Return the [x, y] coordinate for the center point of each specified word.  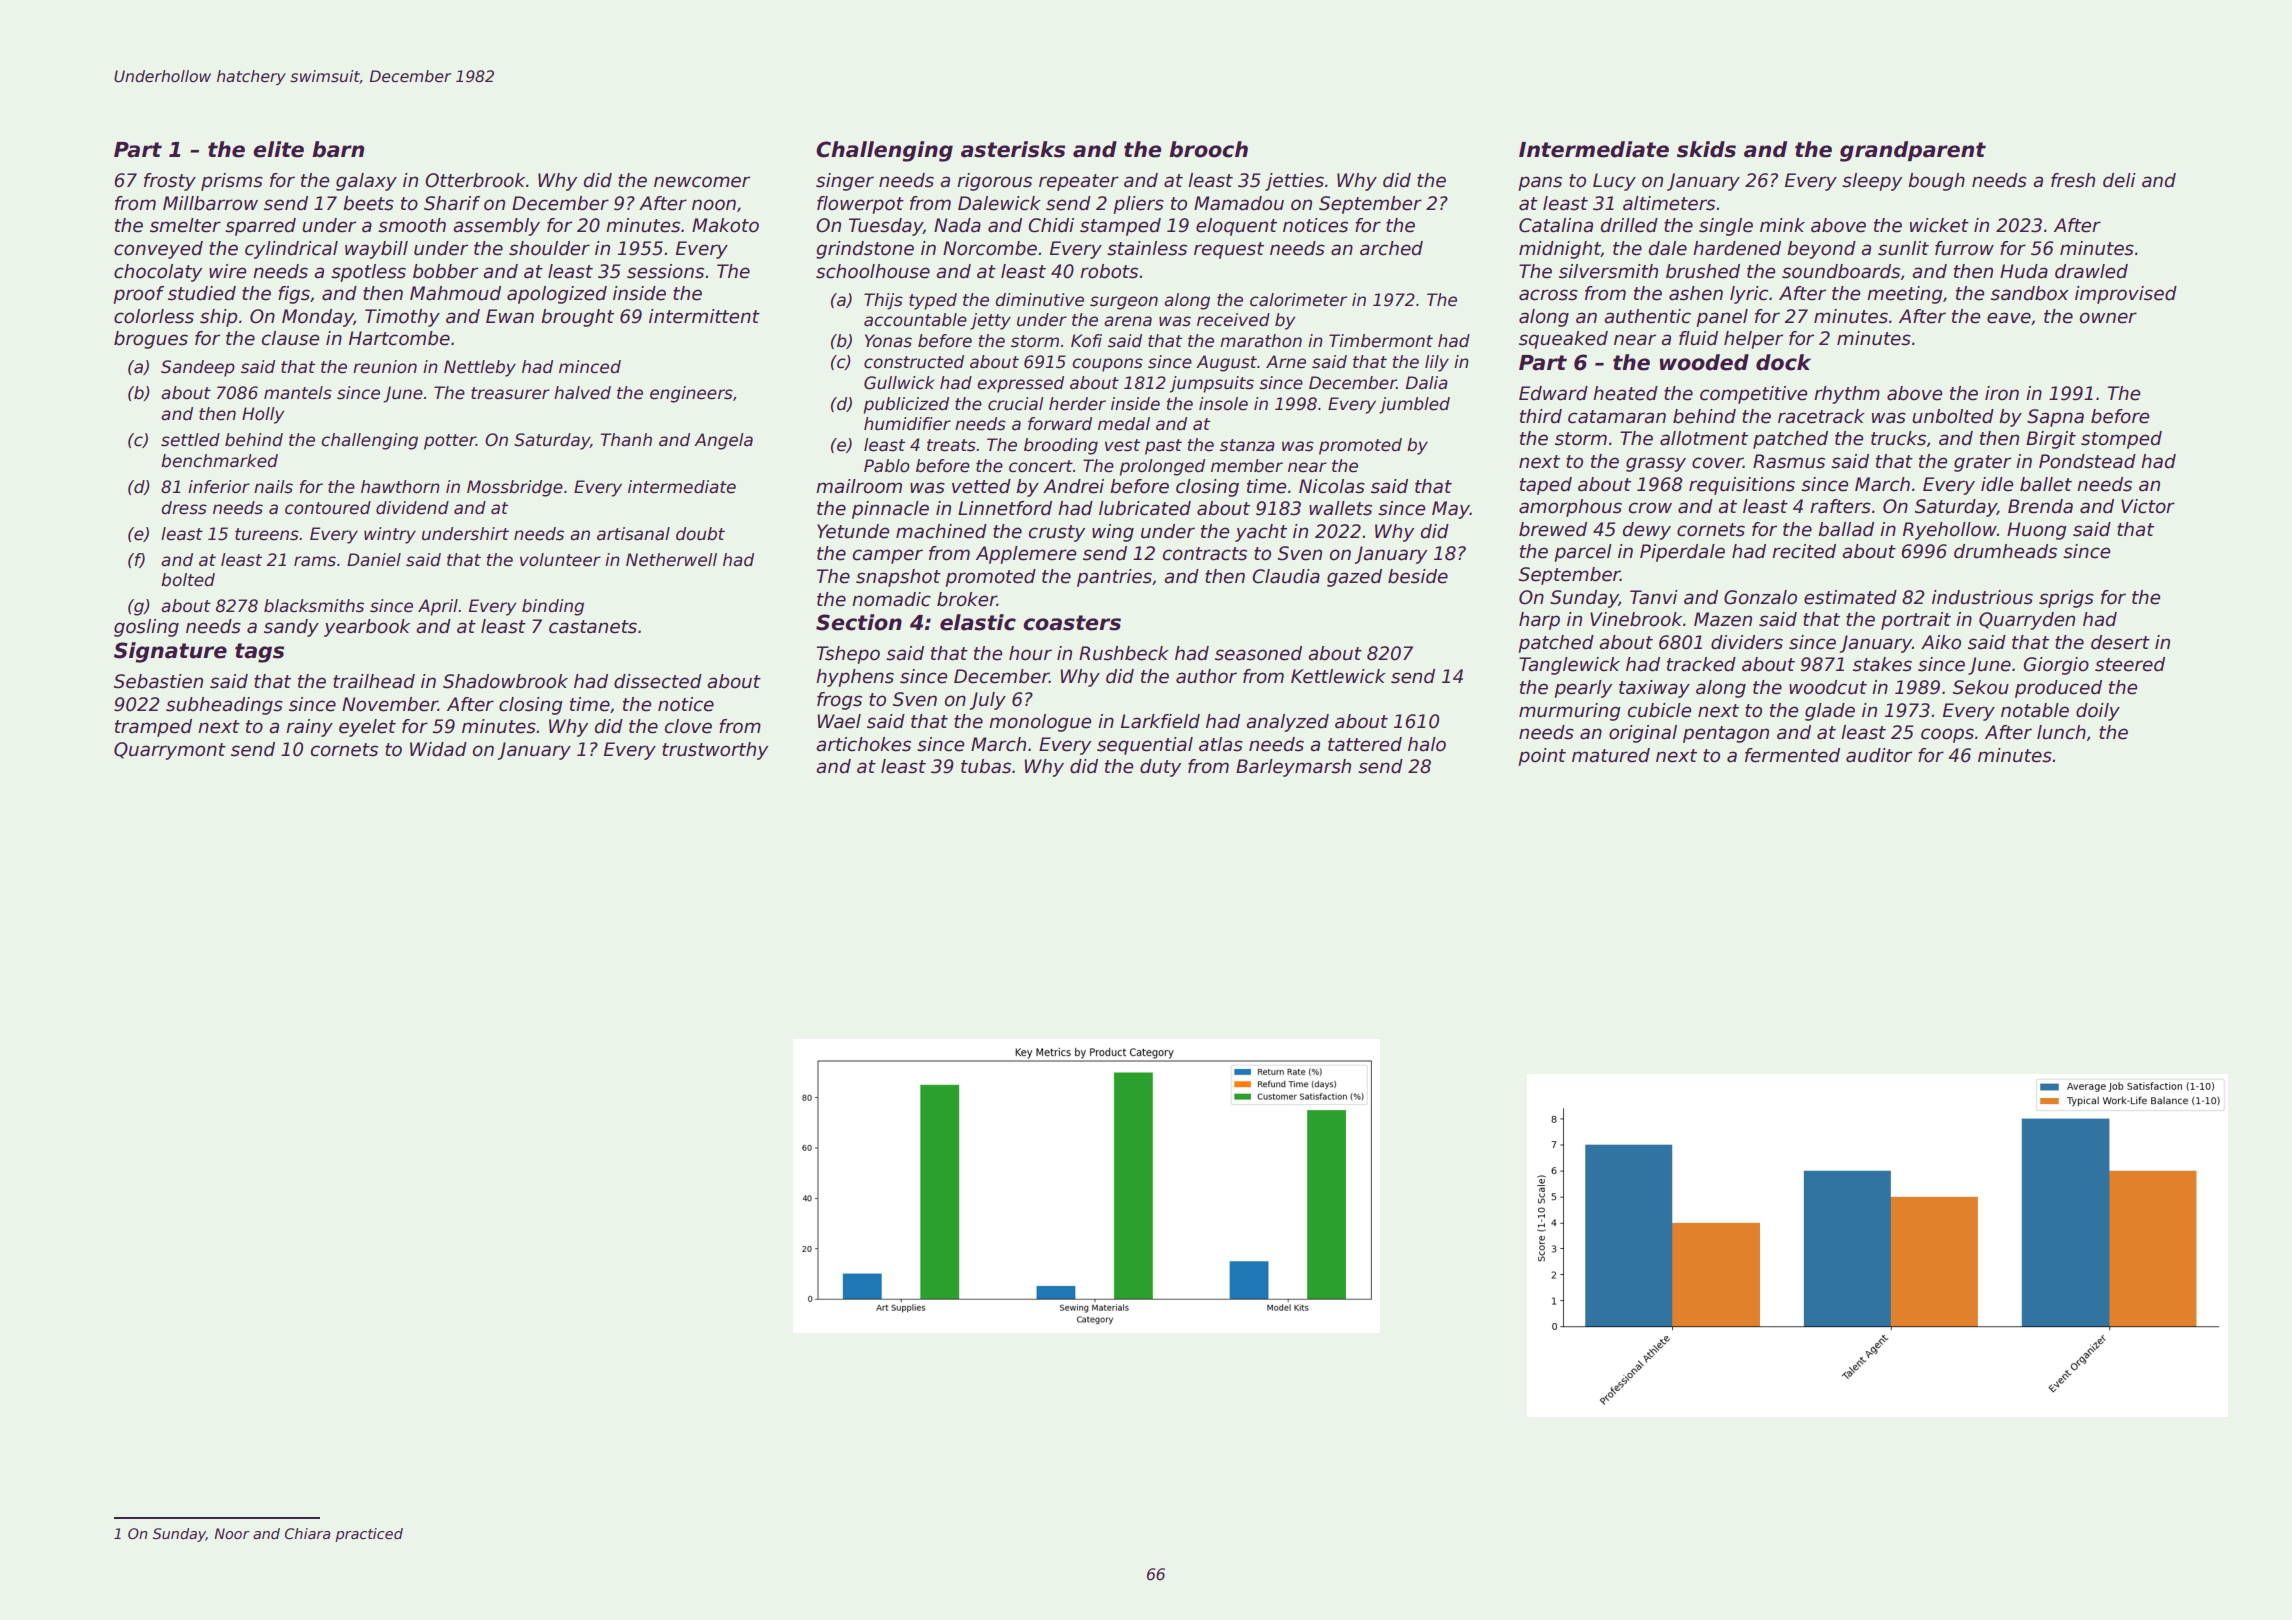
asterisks [1013, 149]
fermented [1792, 755]
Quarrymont [170, 751]
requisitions [1742, 486]
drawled [2091, 271]
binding [553, 607]
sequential [1145, 746]
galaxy [366, 182]
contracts [1205, 554]
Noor [232, 1533]
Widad [438, 749]
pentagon [1726, 734]
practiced [369, 1535]
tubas [986, 766]
